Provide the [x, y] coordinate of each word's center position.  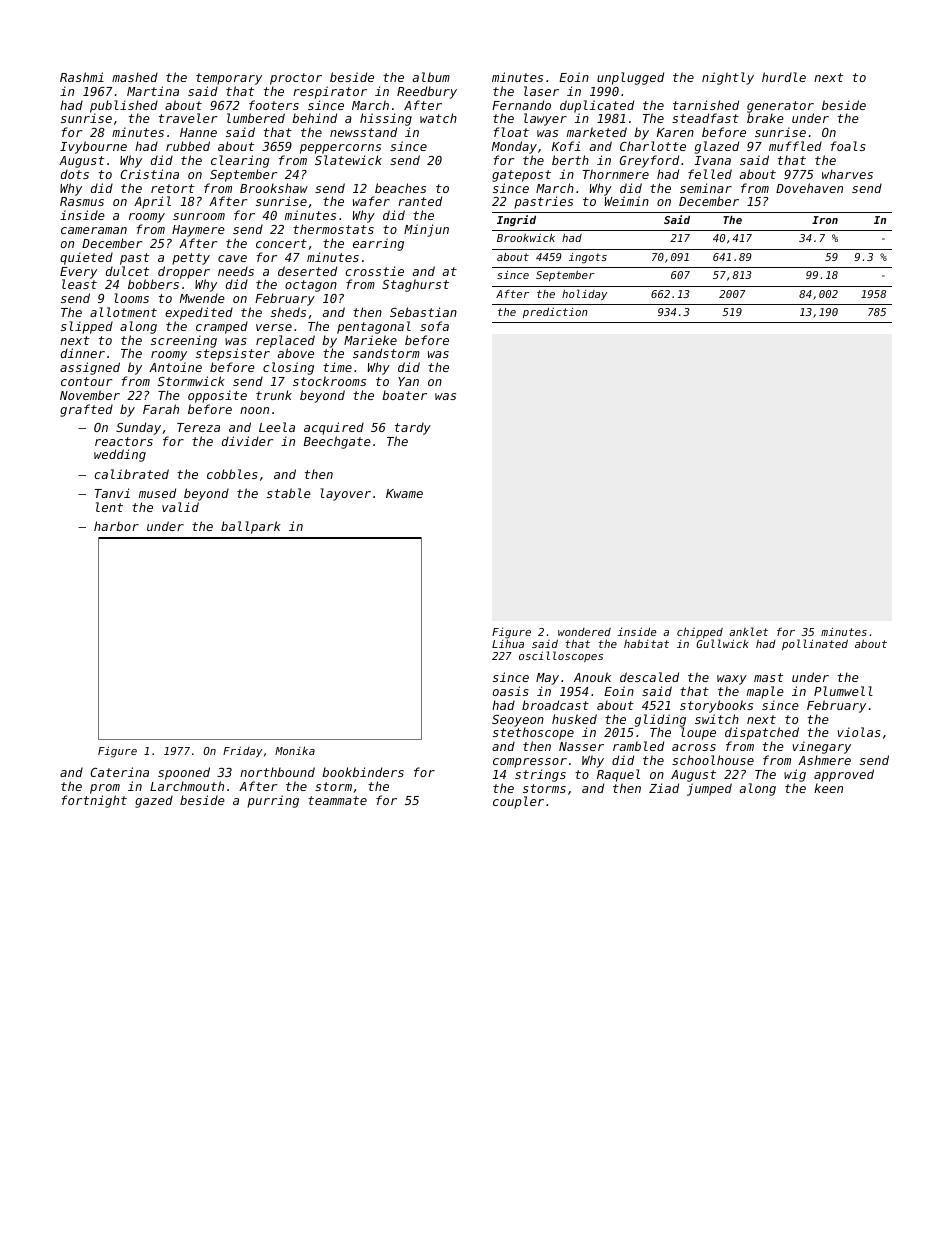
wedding [120, 455]
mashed [135, 77]
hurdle [784, 77]
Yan [408, 381]
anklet [748, 631]
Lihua [508, 643]
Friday [243, 751]
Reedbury [427, 92]
